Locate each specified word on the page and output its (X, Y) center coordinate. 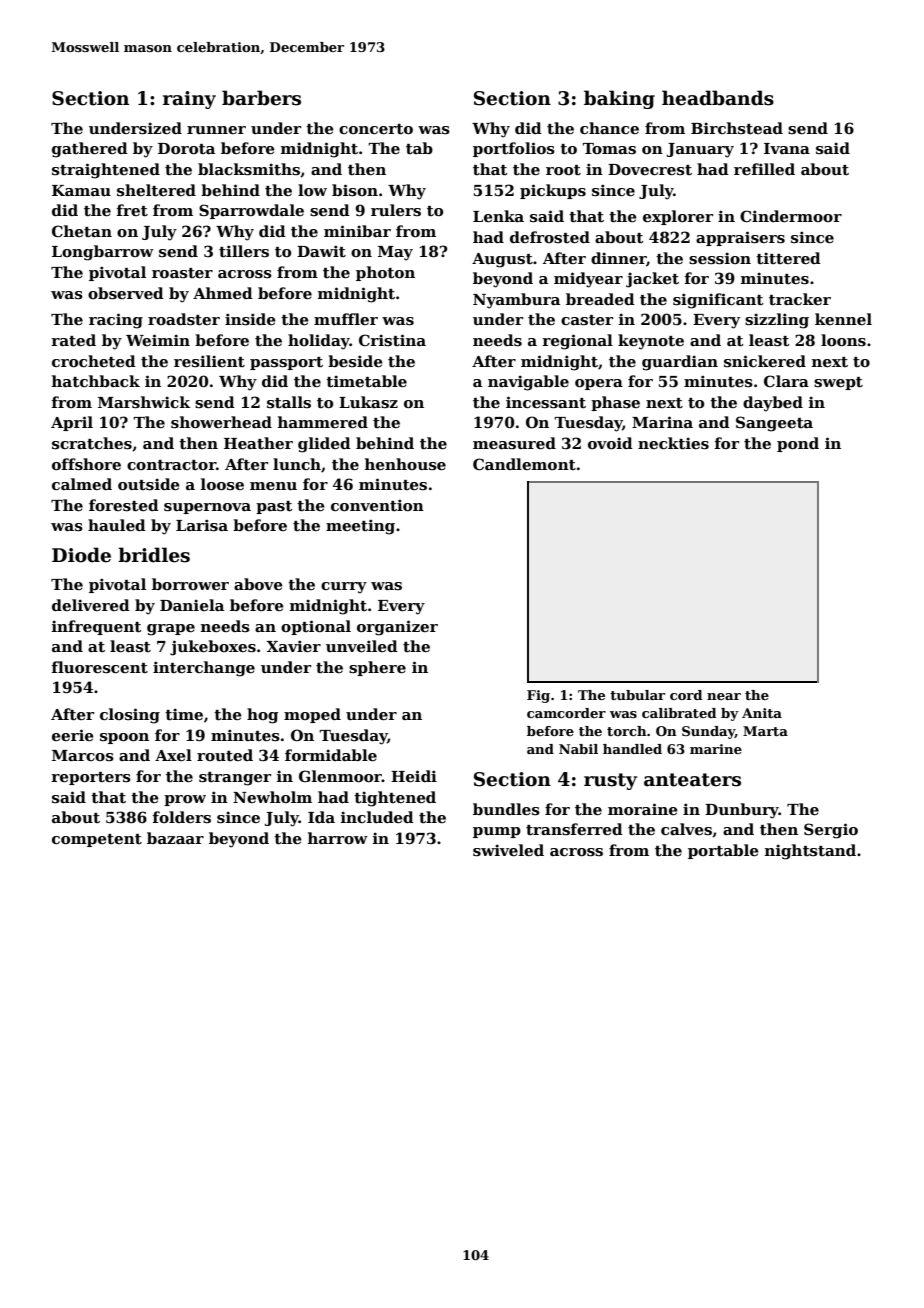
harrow (338, 838)
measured (514, 443)
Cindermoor (791, 216)
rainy (189, 100)
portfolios (514, 149)
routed (225, 755)
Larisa (202, 525)
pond (798, 444)
